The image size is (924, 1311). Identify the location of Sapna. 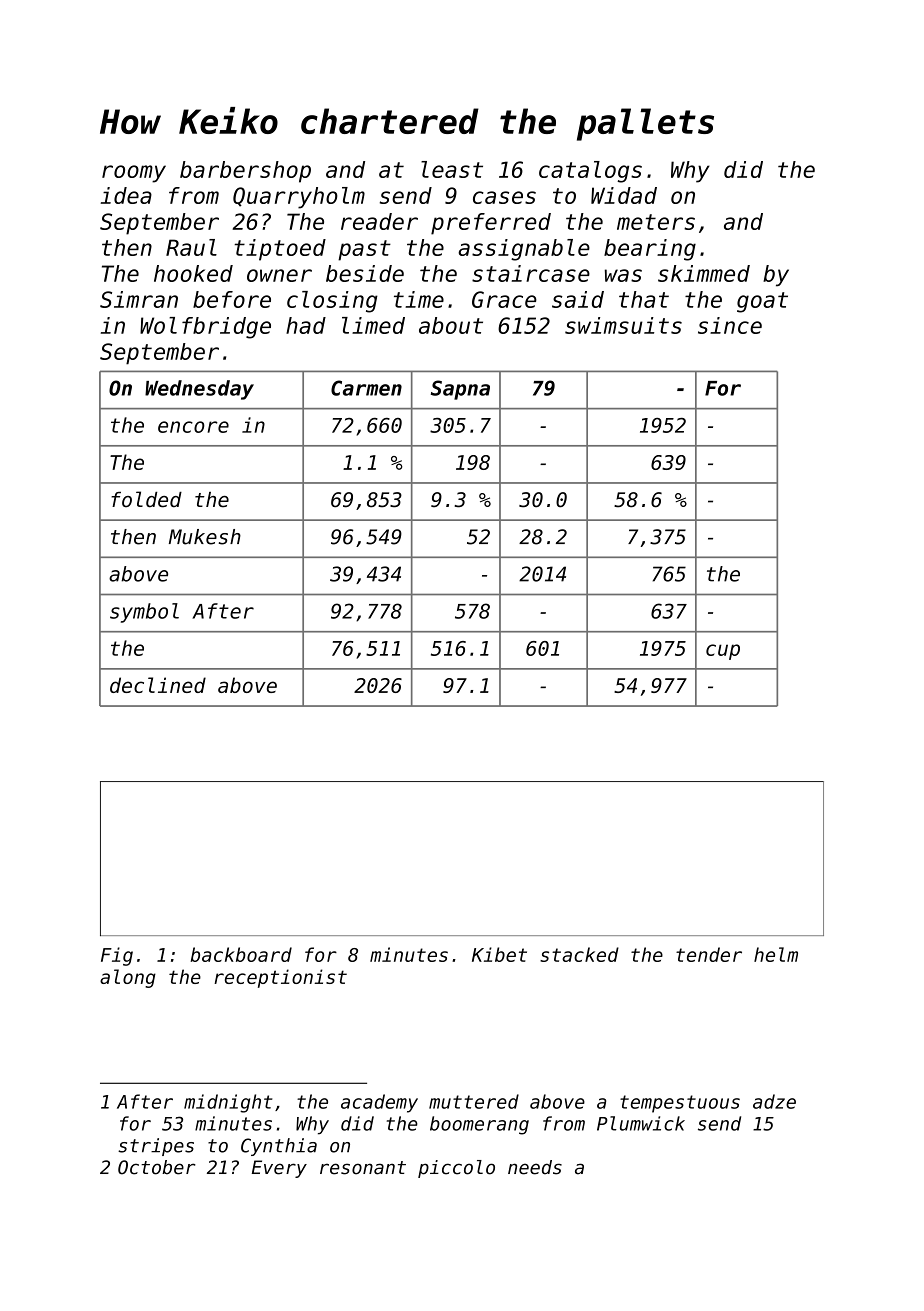
(460, 390).
